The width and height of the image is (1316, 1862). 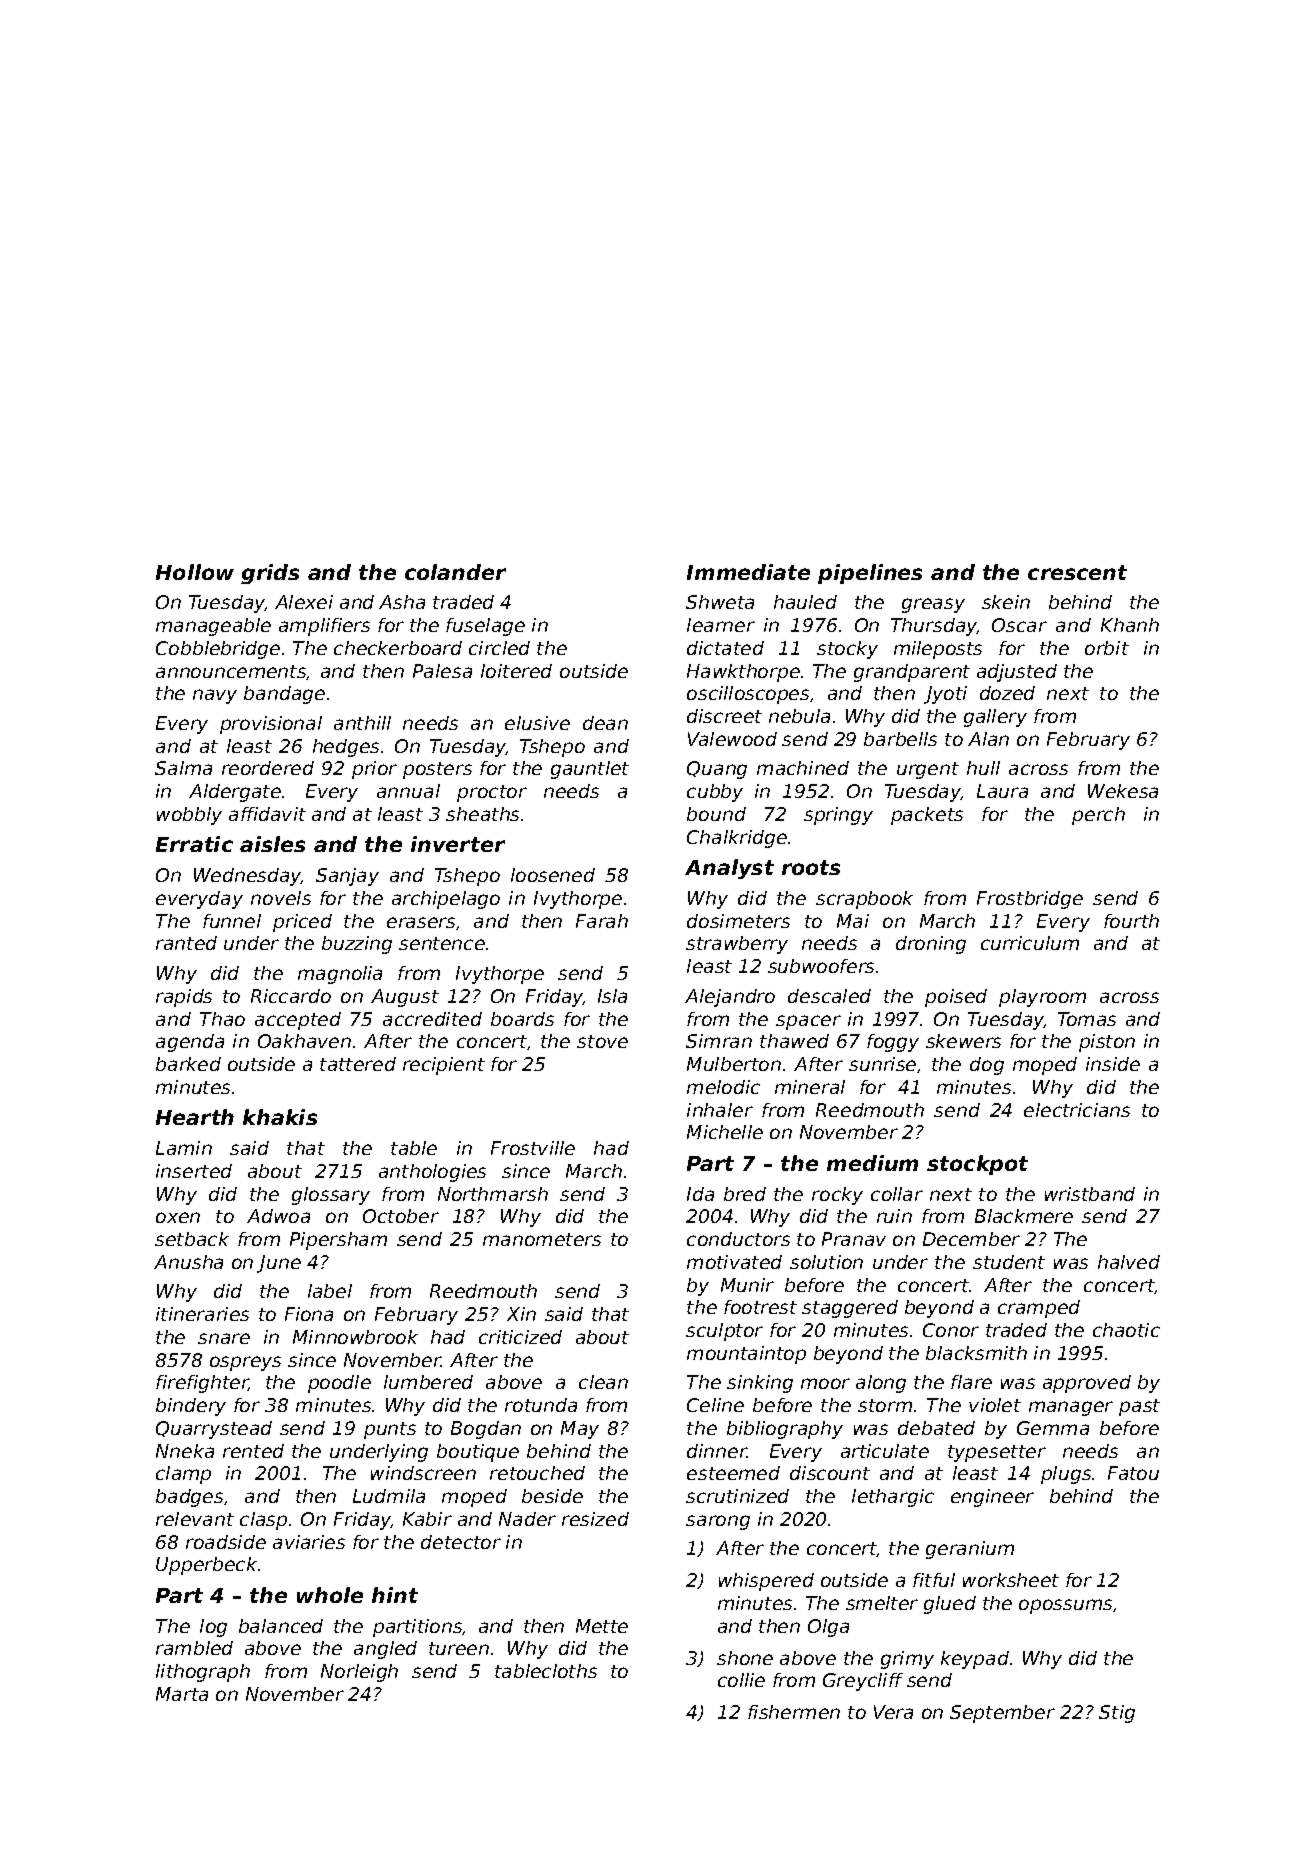 What do you see at coordinates (1133, 1473) in the image?
I see `Fatou` at bounding box center [1133, 1473].
